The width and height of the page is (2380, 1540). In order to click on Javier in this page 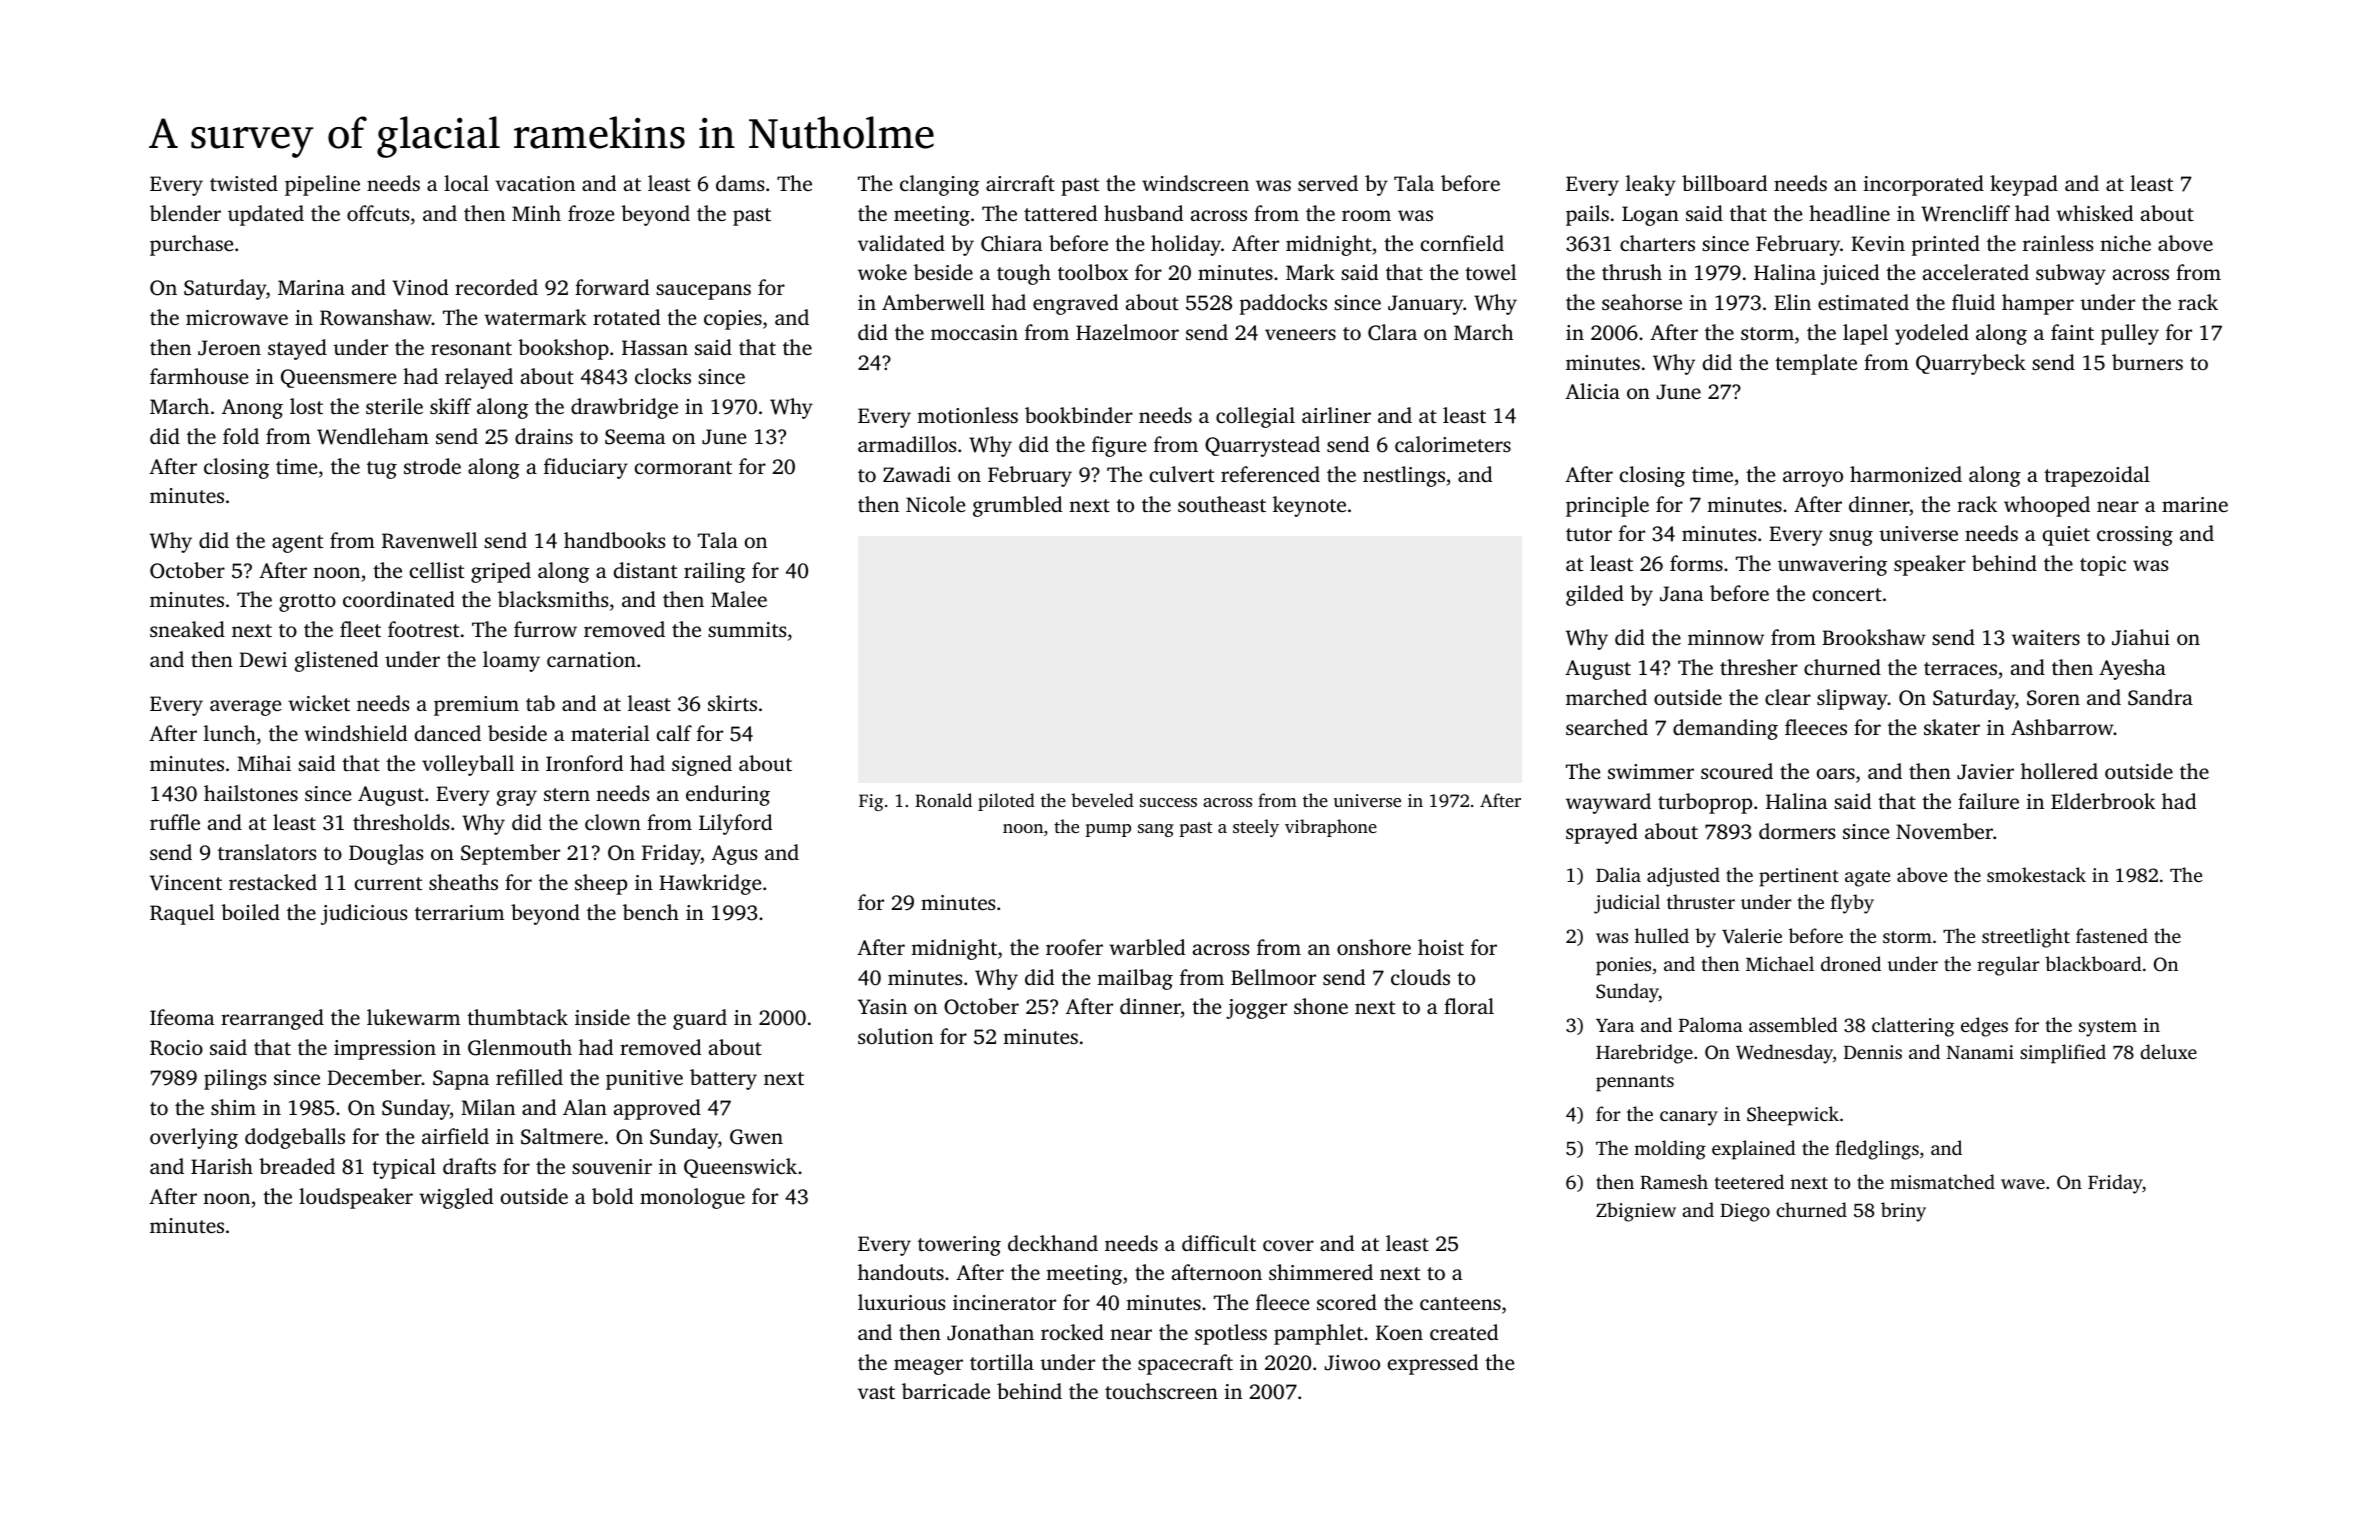, I will do `click(1985, 772)`.
